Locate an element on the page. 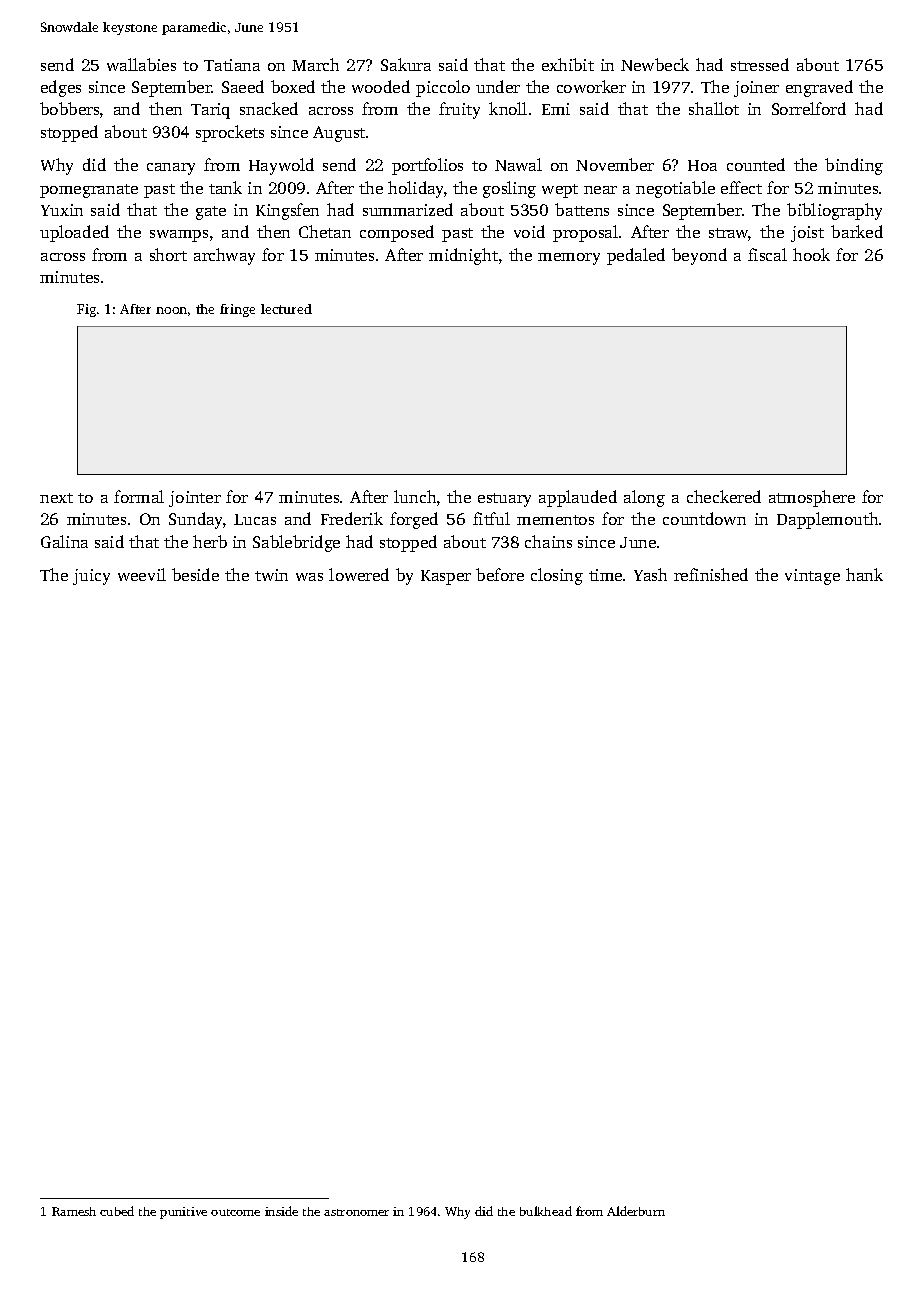 The image size is (924, 1308). cubed is located at coordinates (117, 1211).
